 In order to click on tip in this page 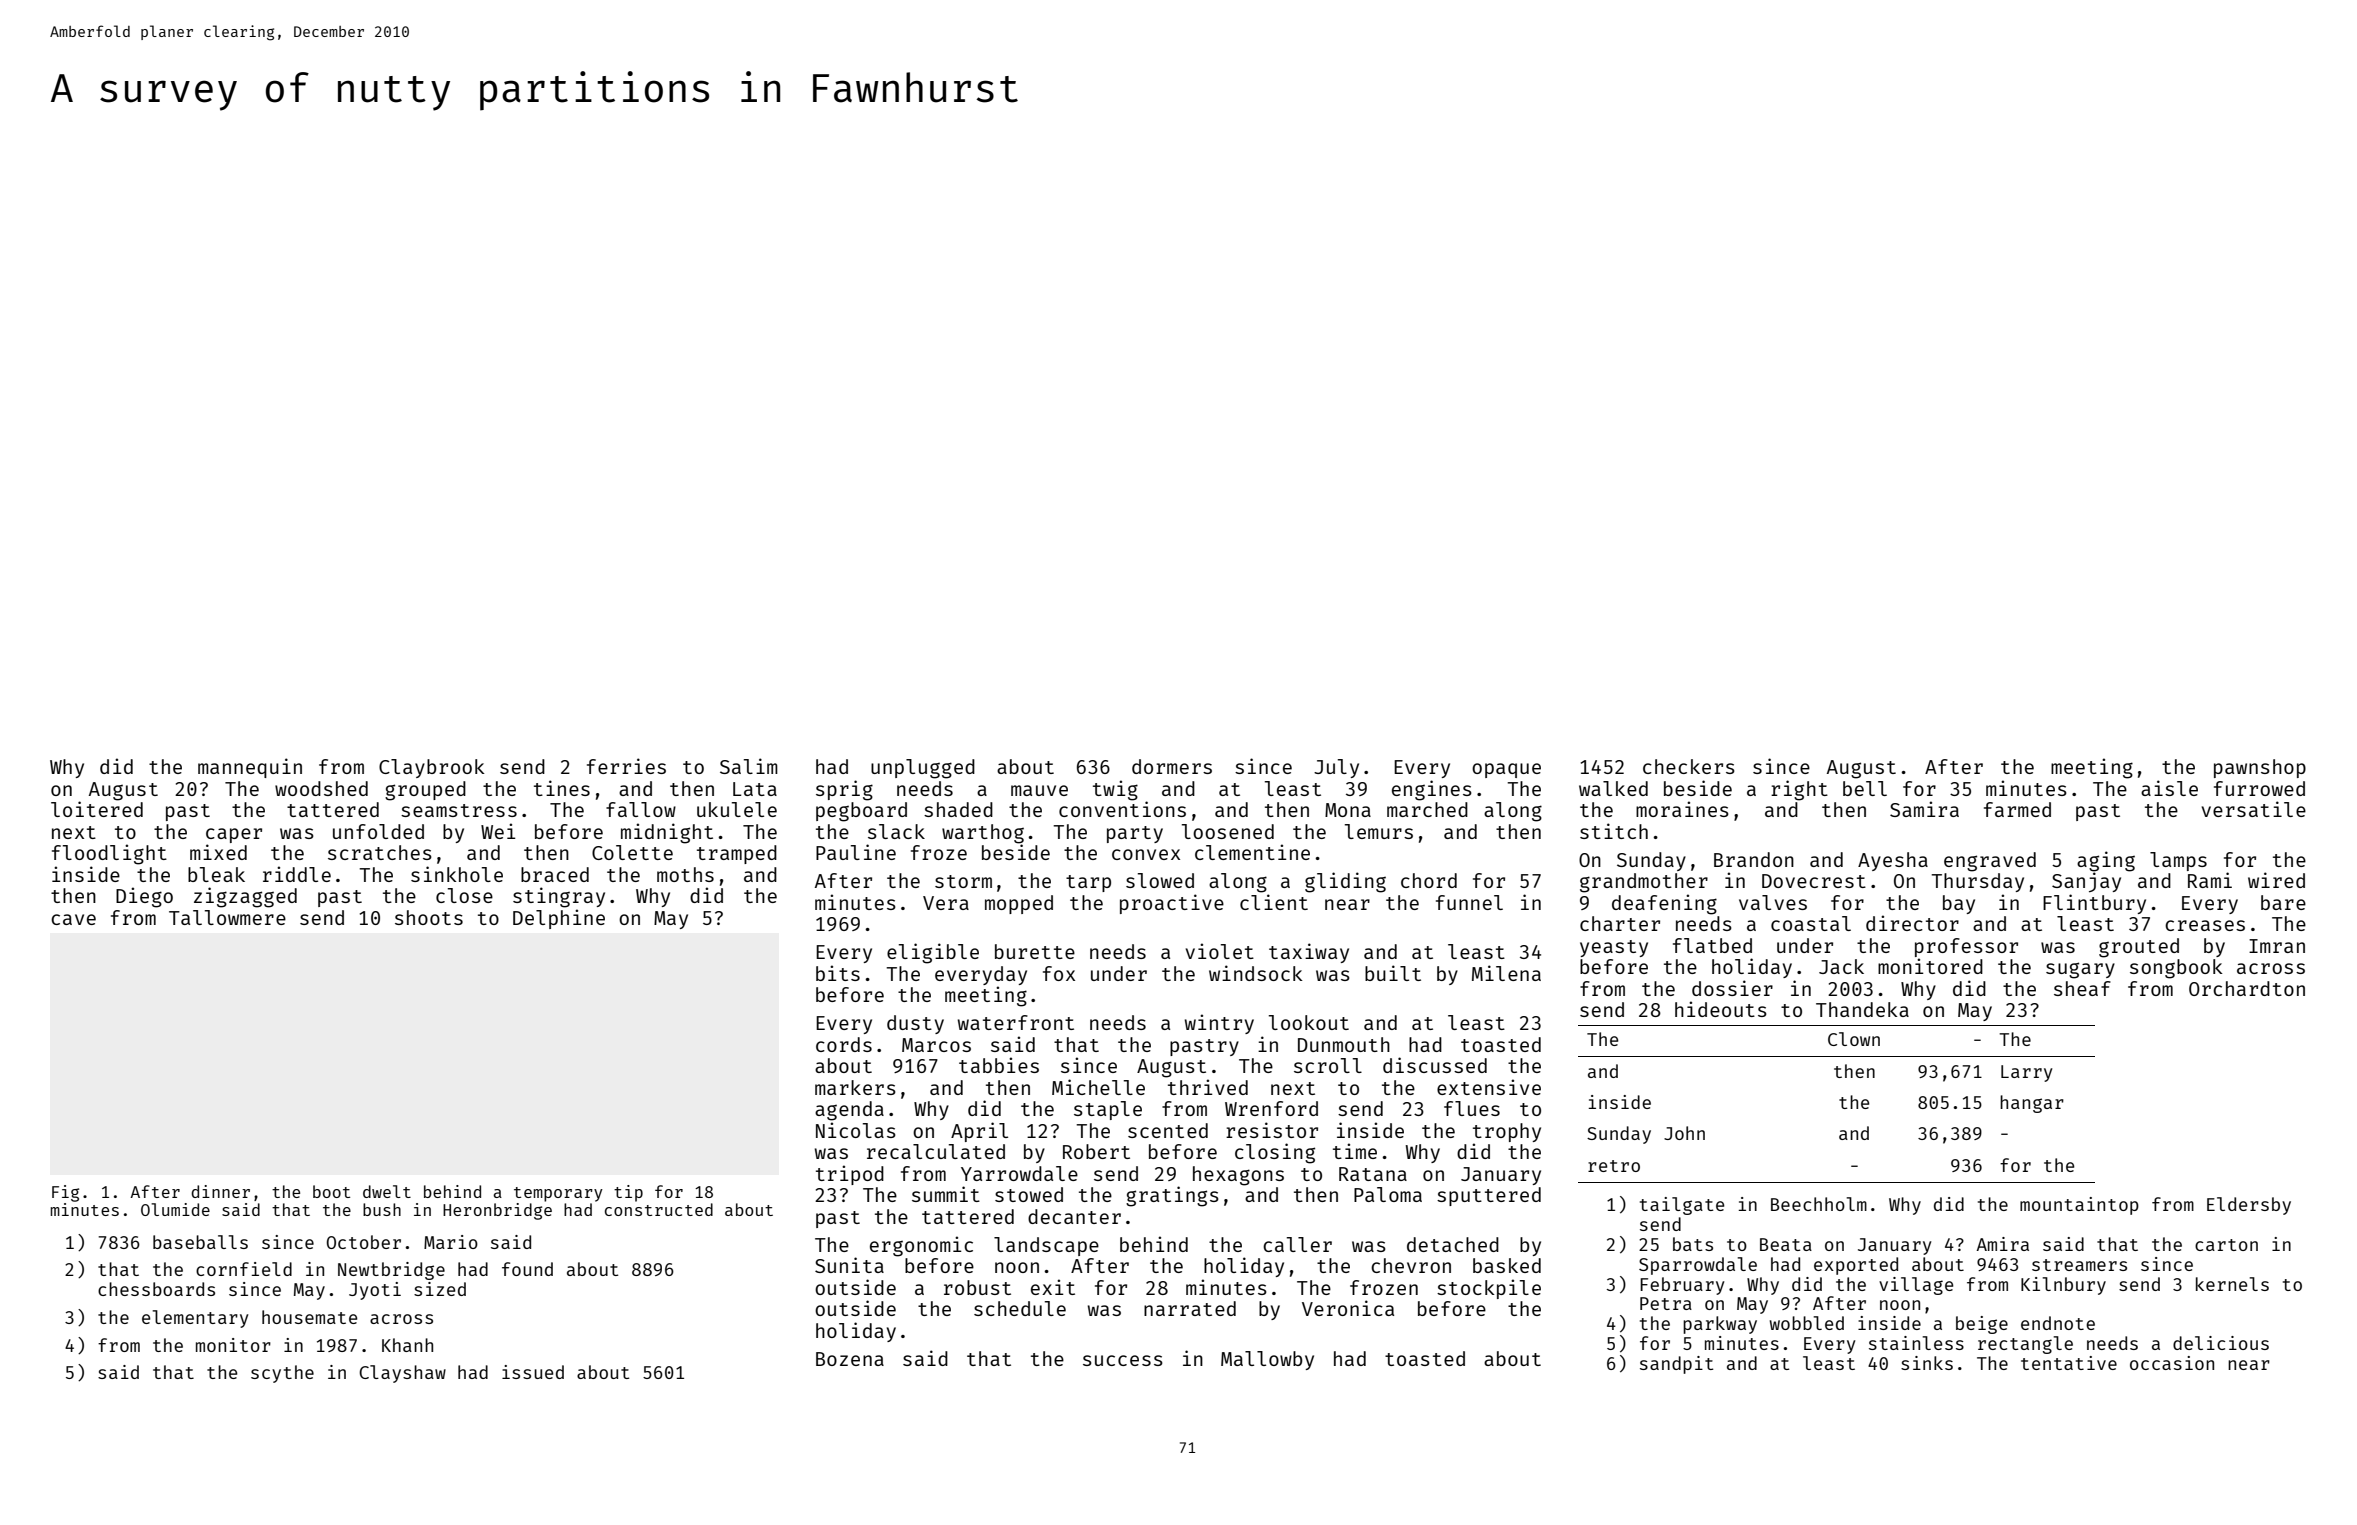, I will do `click(628, 1193)`.
